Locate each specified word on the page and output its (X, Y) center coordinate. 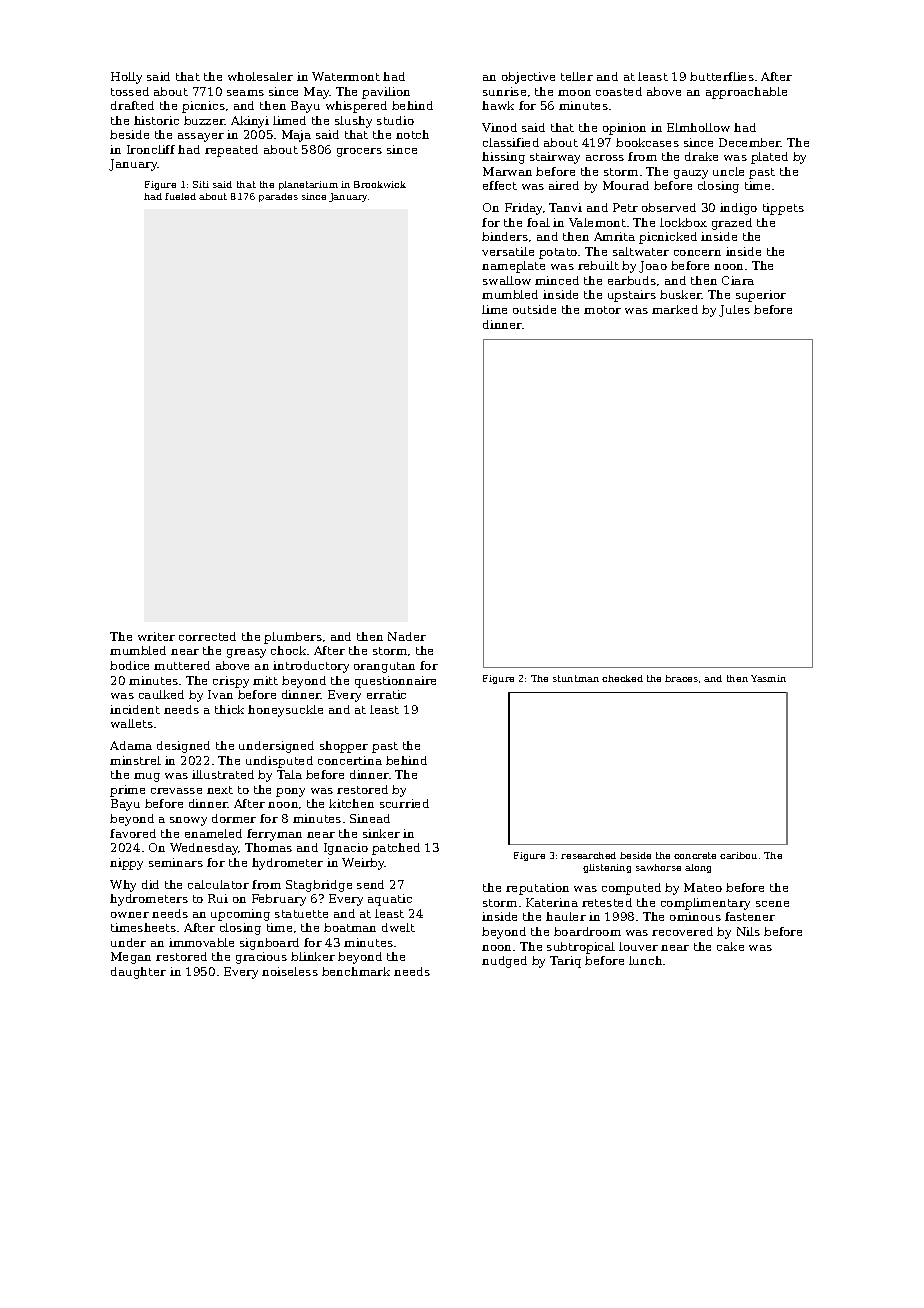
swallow (507, 280)
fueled (180, 196)
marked (675, 309)
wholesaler (260, 76)
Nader (407, 636)
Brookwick (380, 184)
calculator (218, 884)
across (605, 158)
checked (622, 678)
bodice (129, 665)
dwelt (398, 927)
